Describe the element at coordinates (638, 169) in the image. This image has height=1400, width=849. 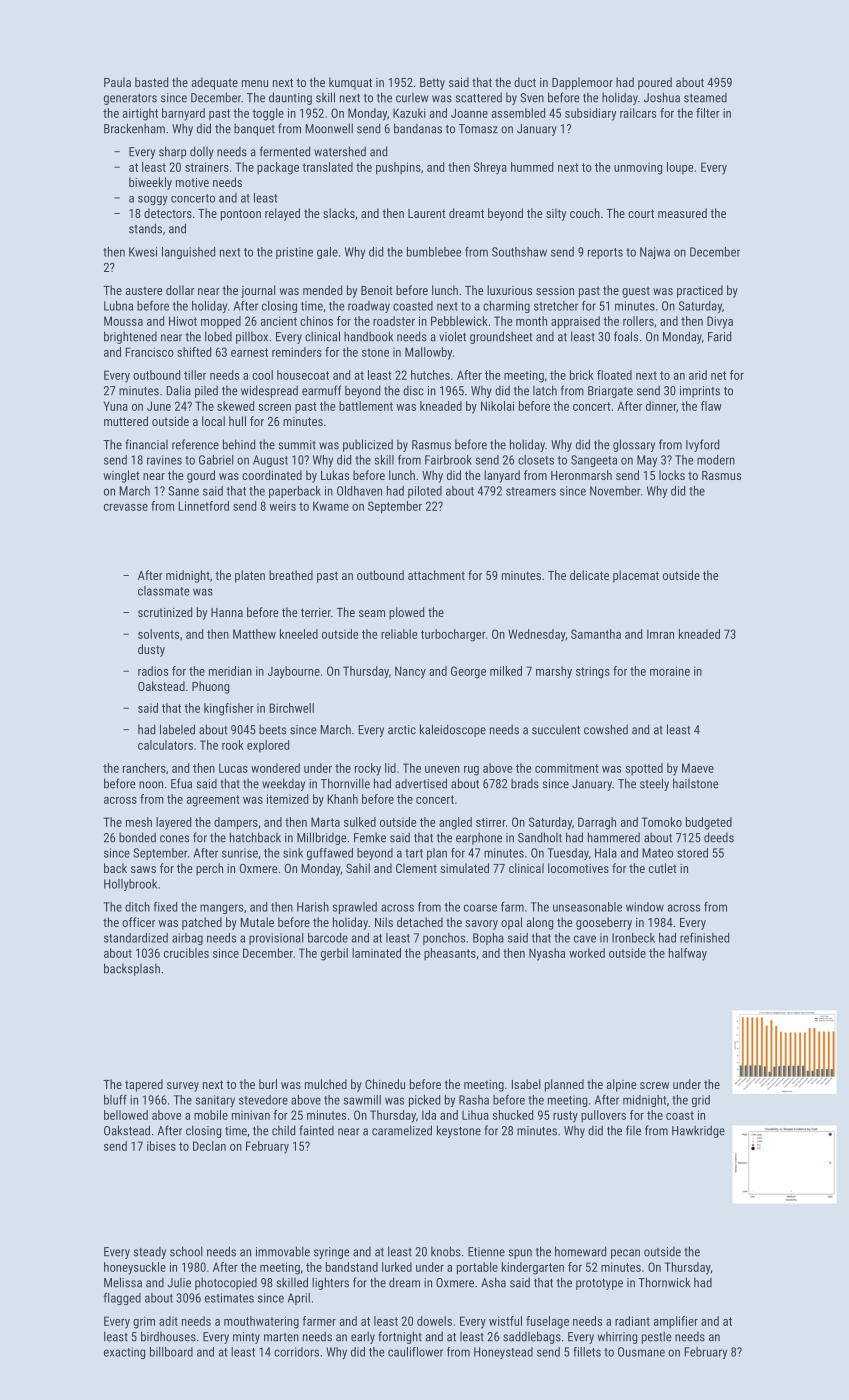
I see `unmoving` at that location.
